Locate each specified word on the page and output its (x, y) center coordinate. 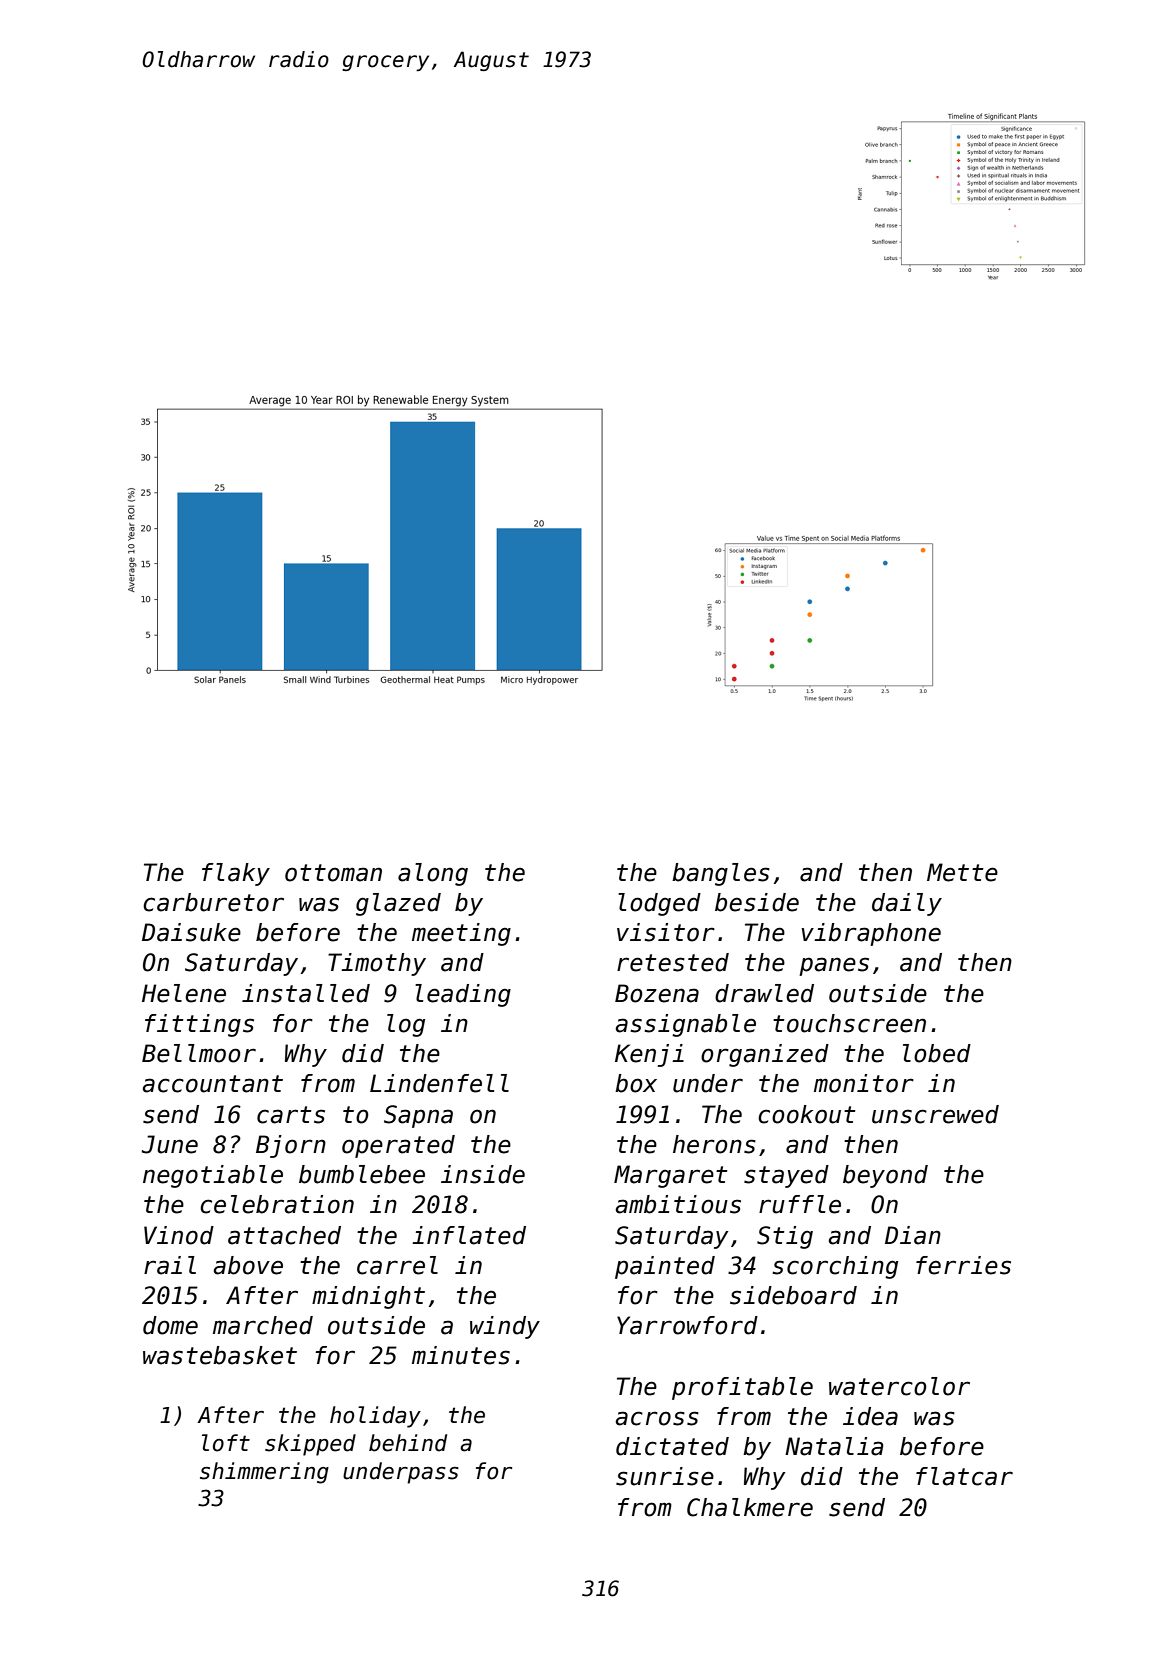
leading (463, 995)
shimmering (264, 1473)
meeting (461, 934)
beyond (885, 1176)
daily (907, 904)
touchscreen (849, 1023)
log (406, 1025)
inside (483, 1174)
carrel (397, 1265)
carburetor (213, 902)
